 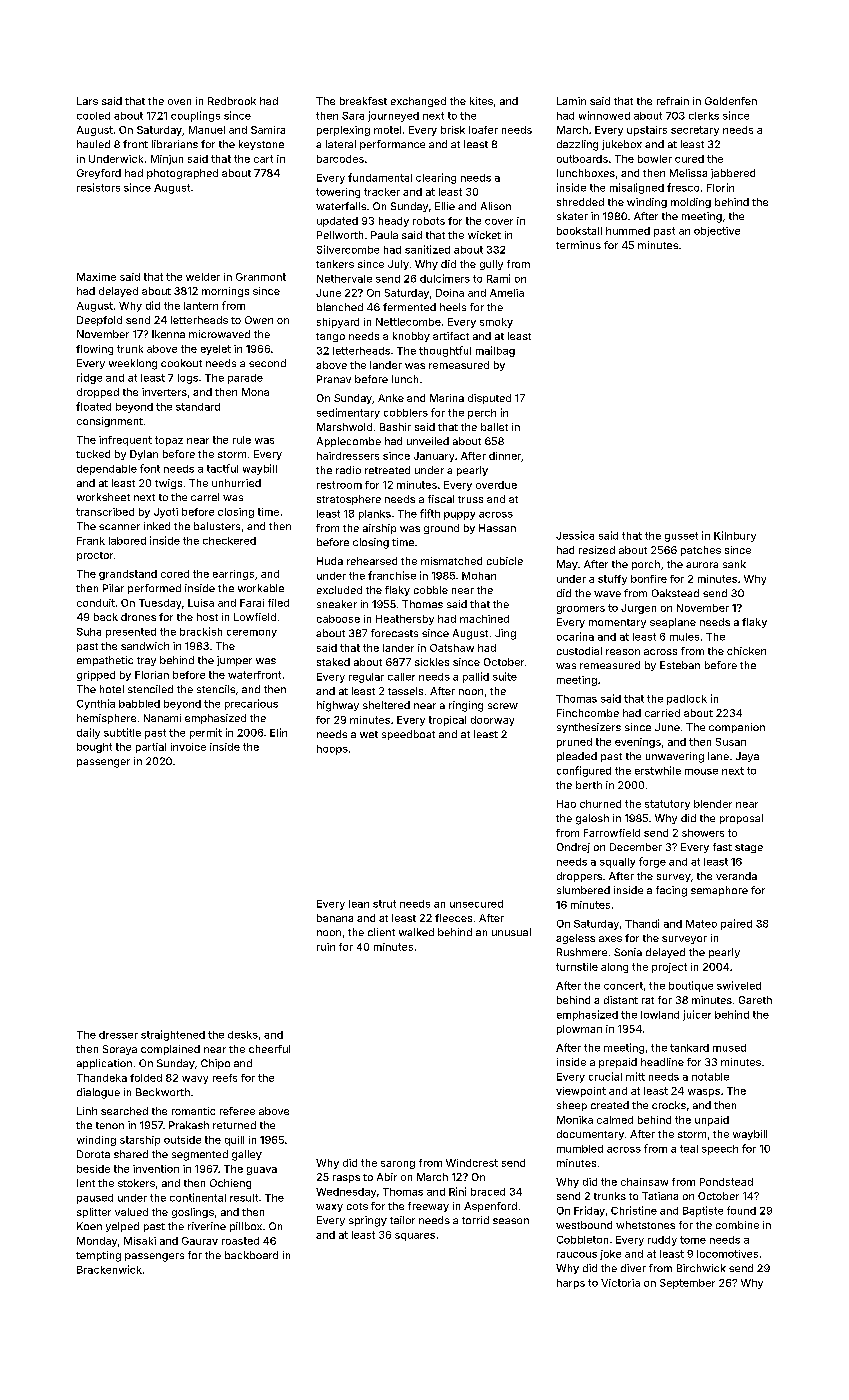 What do you see at coordinates (671, 891) in the screenshot?
I see `facing` at bounding box center [671, 891].
